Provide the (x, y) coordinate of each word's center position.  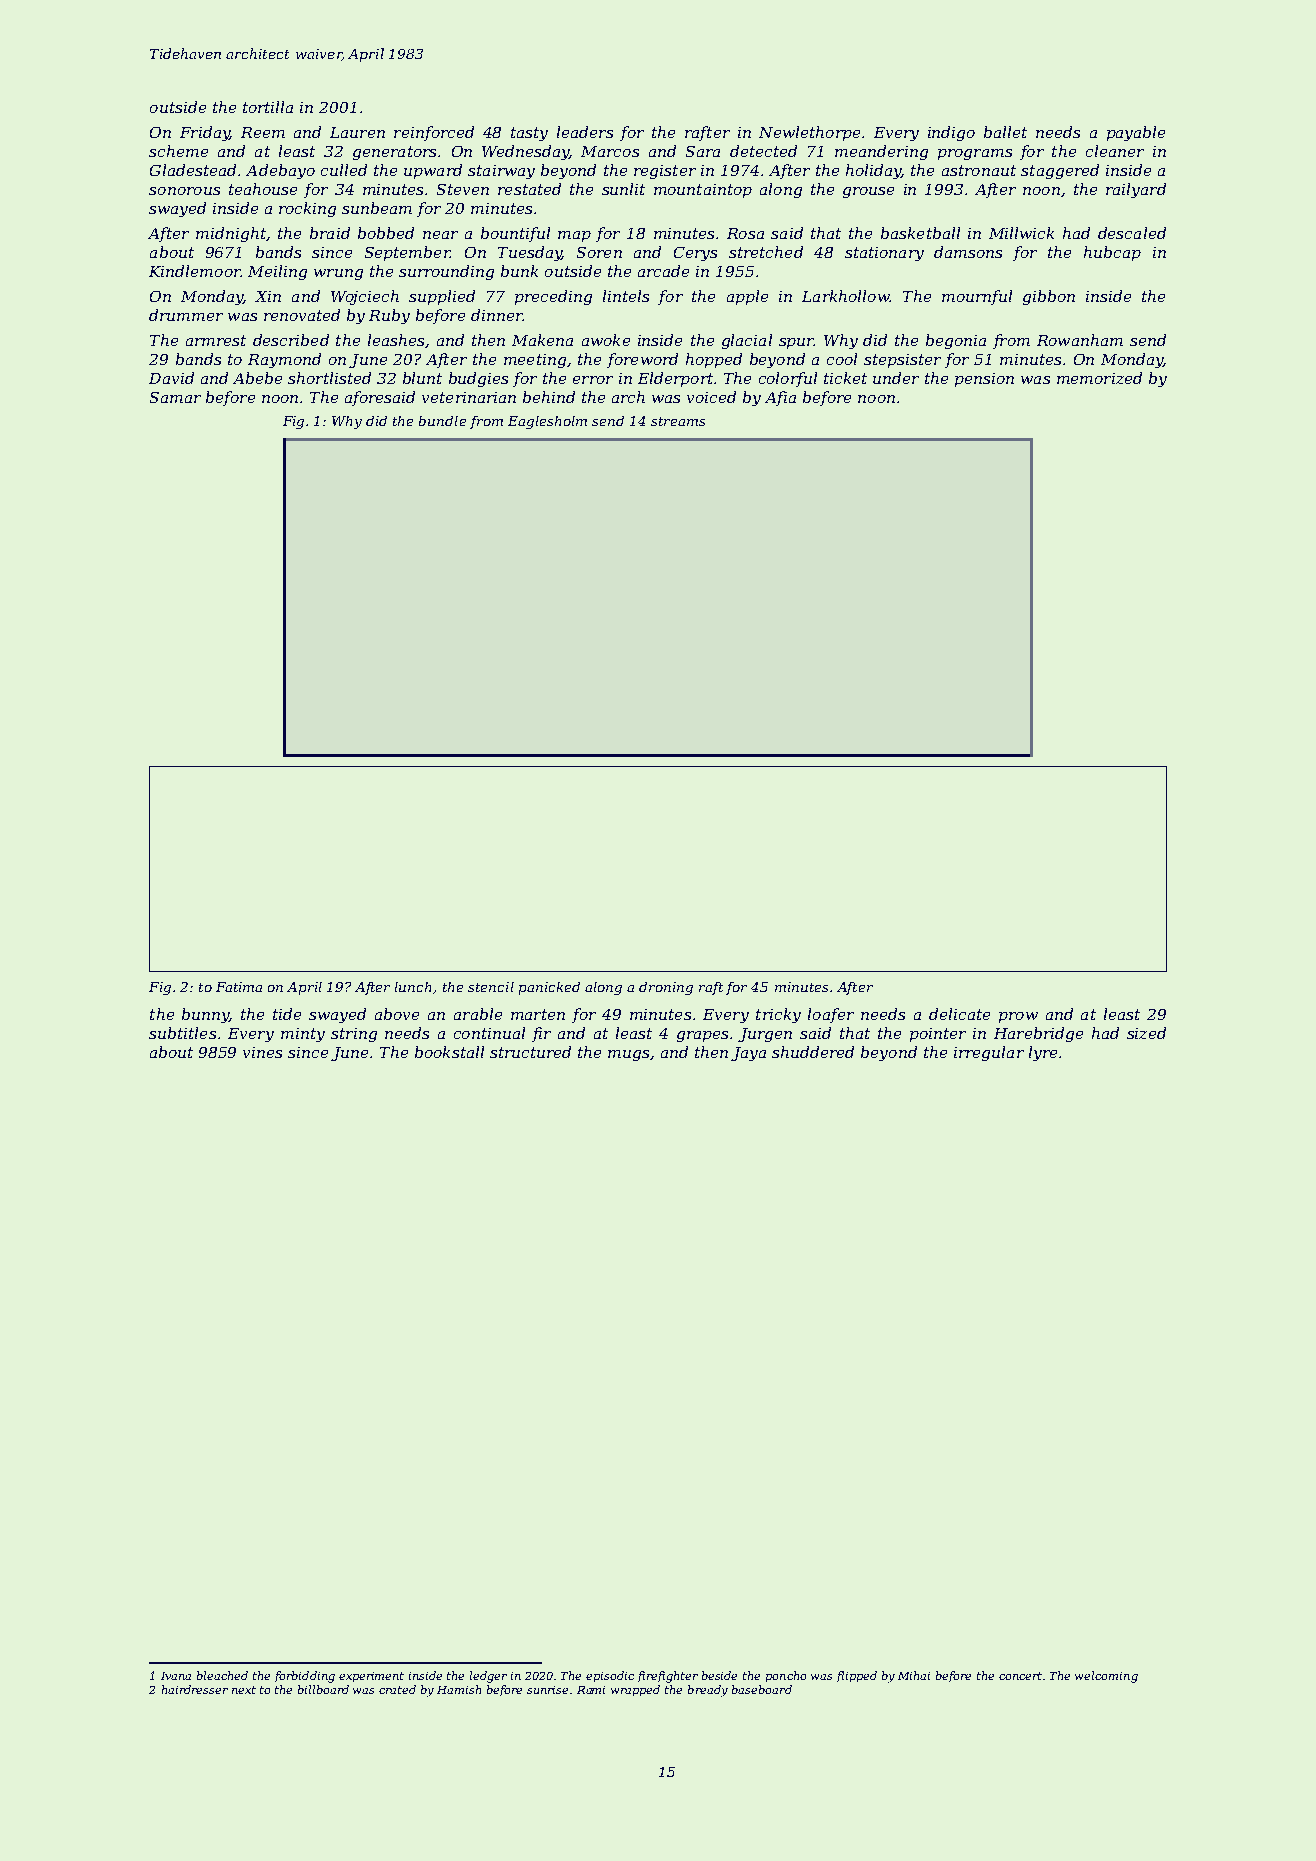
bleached (222, 1675)
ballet (1005, 132)
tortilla (268, 107)
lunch (413, 987)
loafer (831, 1015)
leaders (585, 132)
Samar (175, 397)
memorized (1099, 378)
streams (678, 421)
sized (1146, 1033)
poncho (786, 1676)
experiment (371, 1677)
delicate (959, 1014)
